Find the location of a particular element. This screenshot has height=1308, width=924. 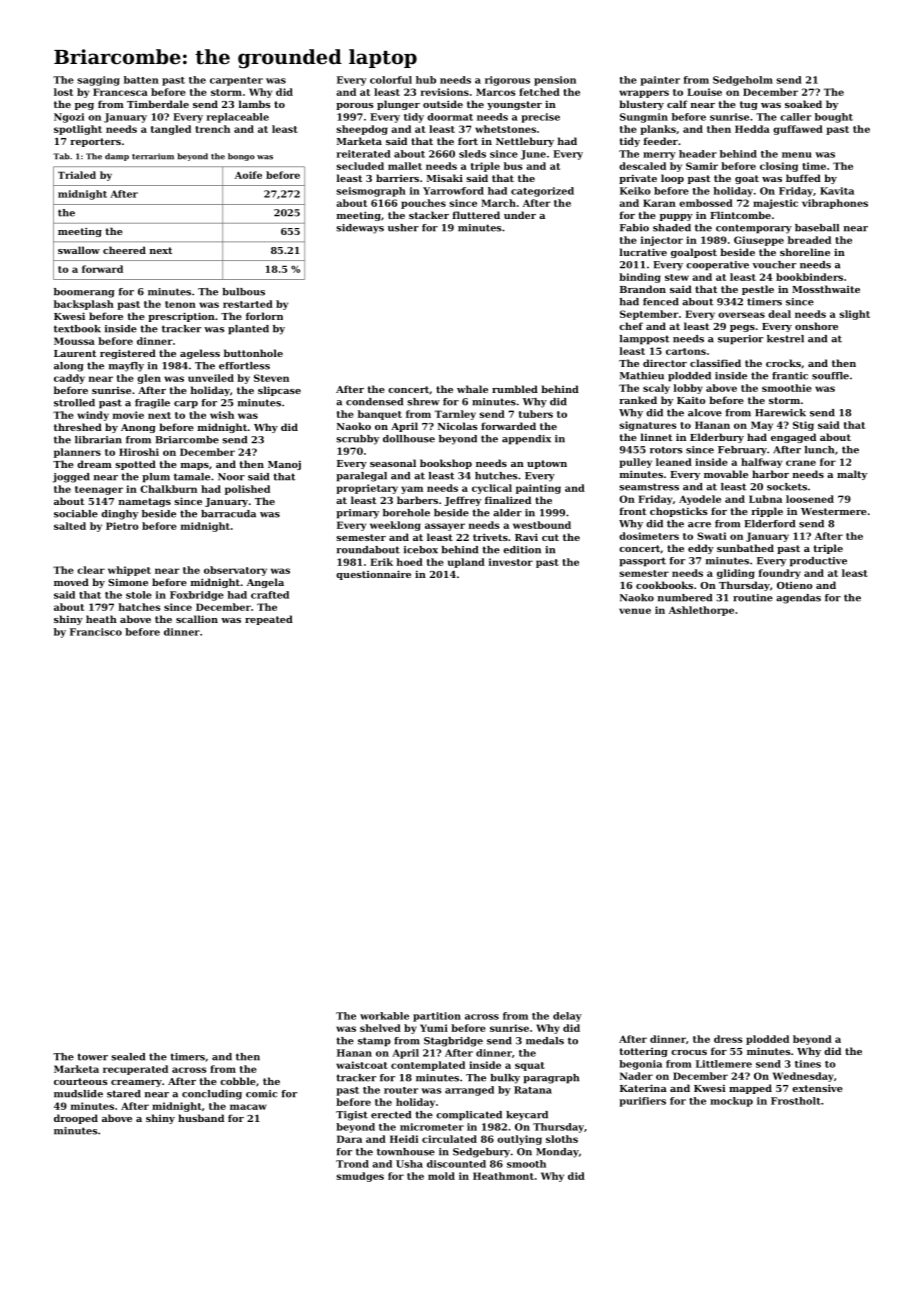

drooped is located at coordinates (76, 1119).
